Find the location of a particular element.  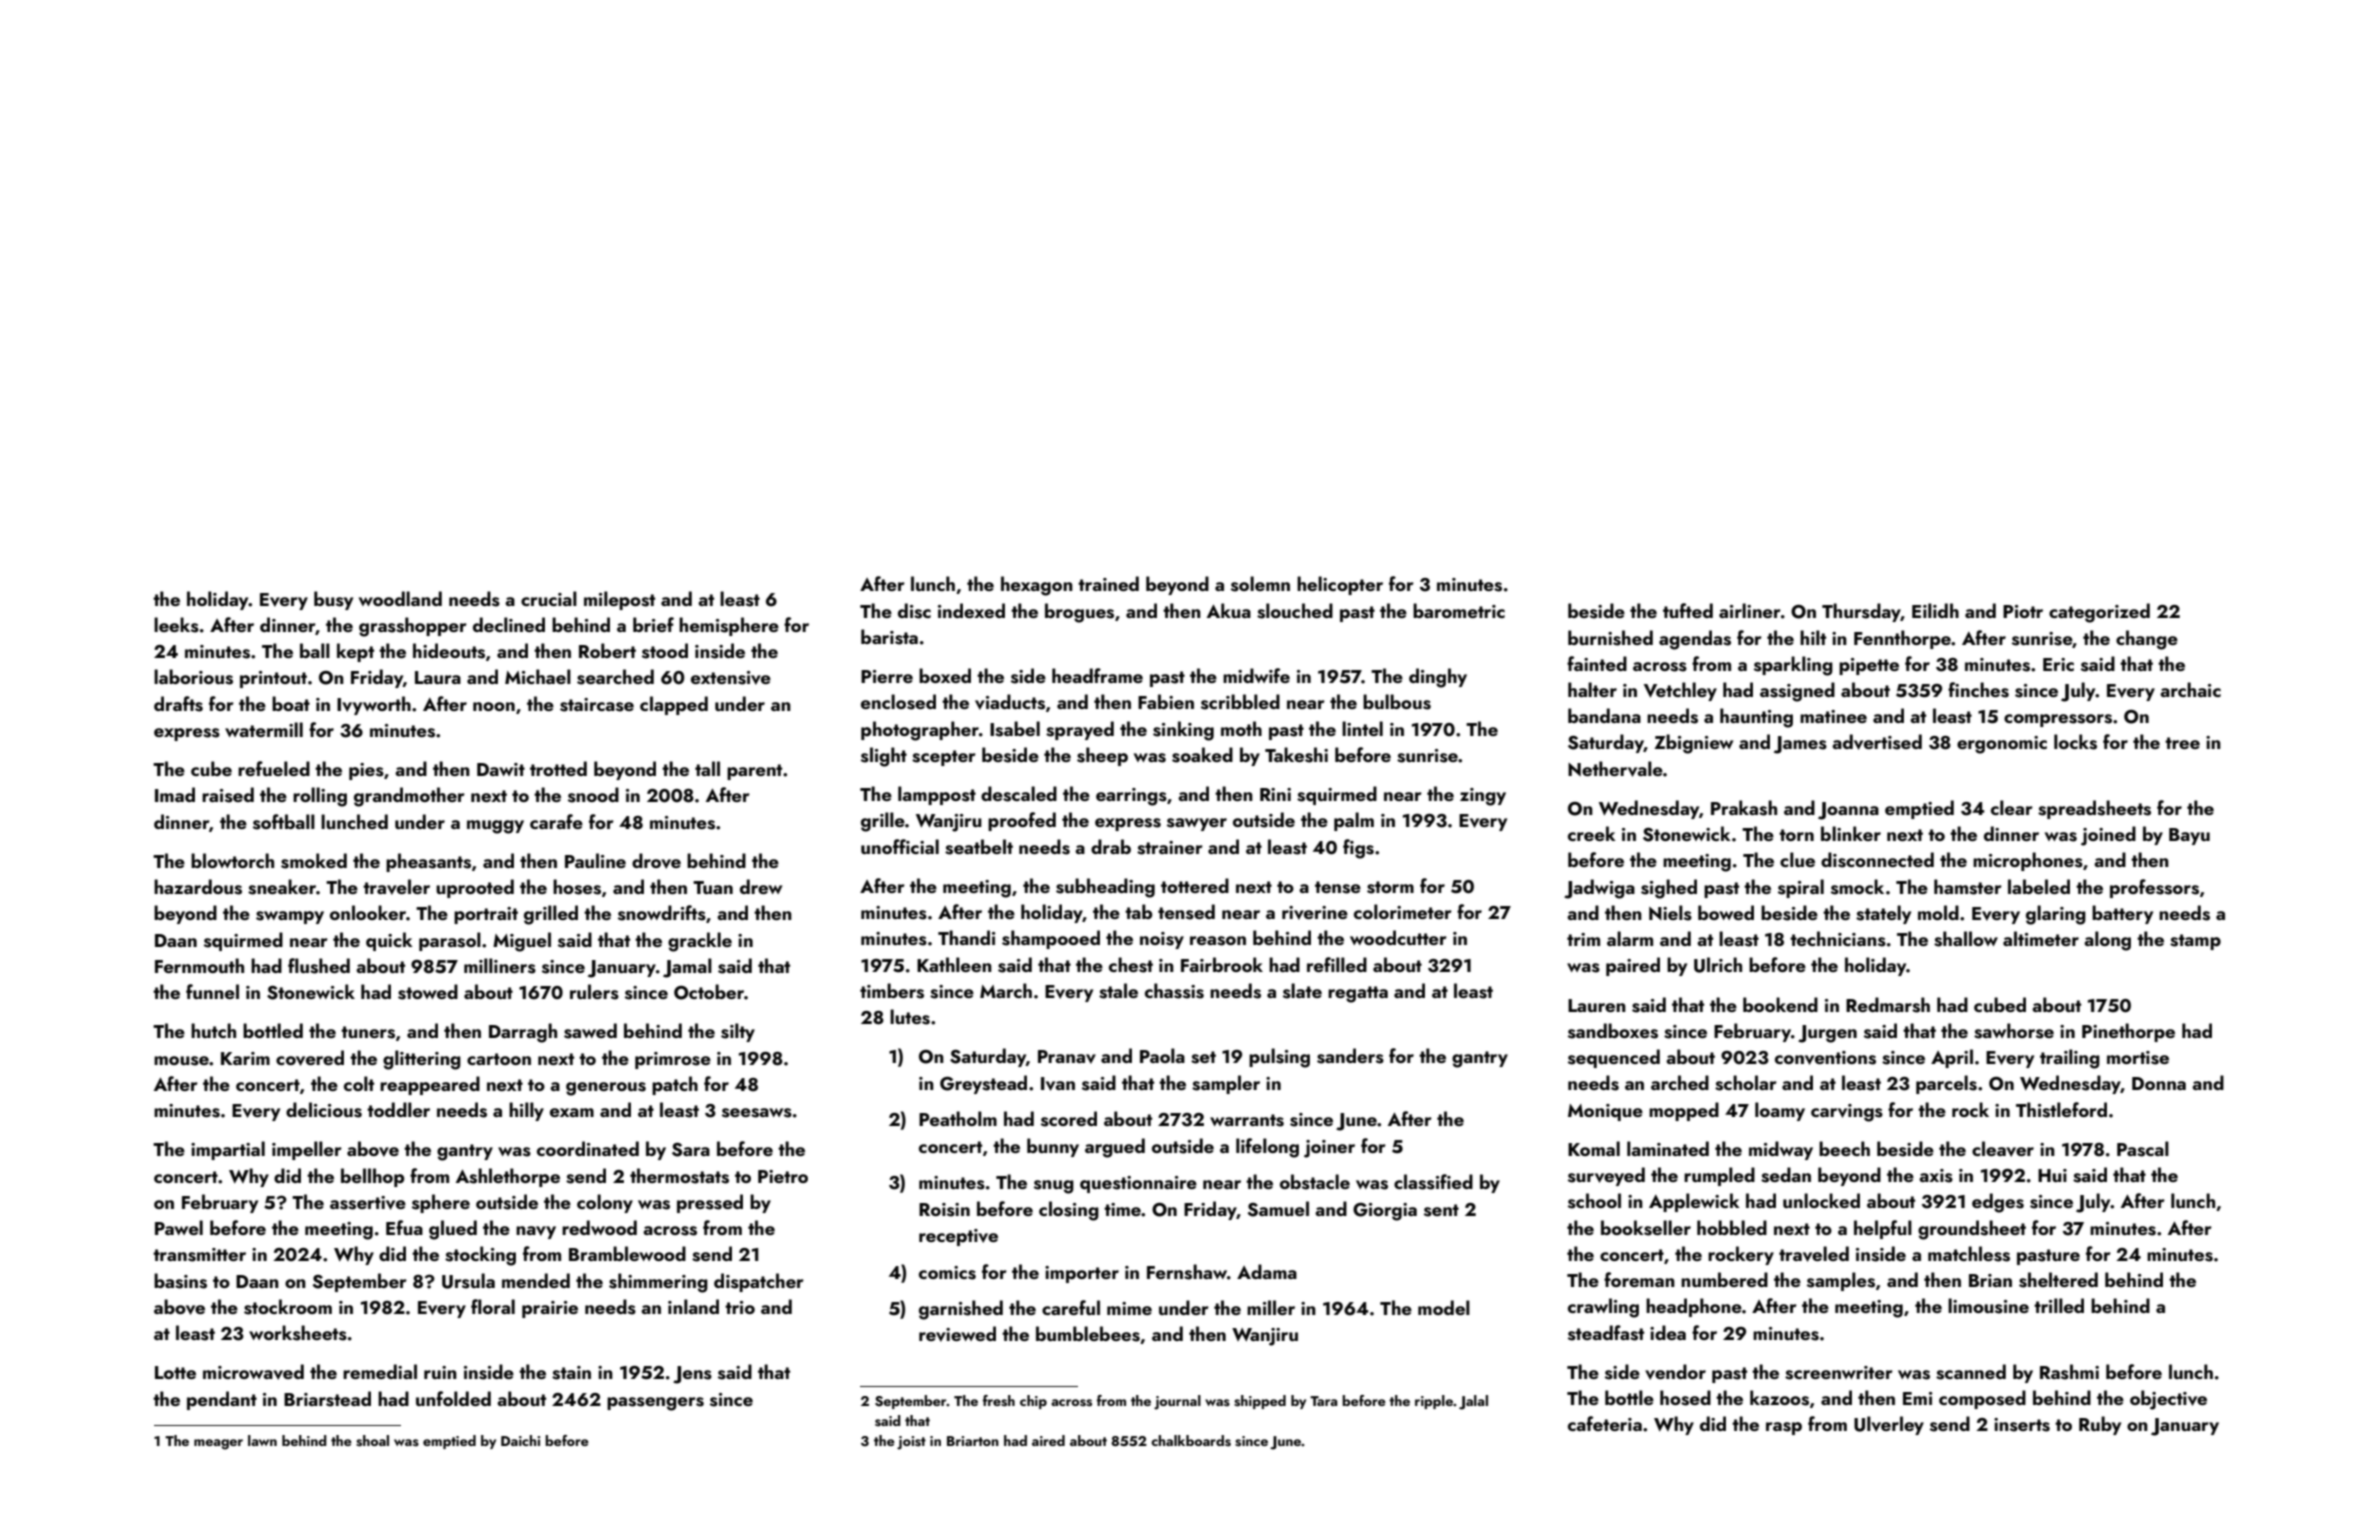

laborious is located at coordinates (193, 677).
